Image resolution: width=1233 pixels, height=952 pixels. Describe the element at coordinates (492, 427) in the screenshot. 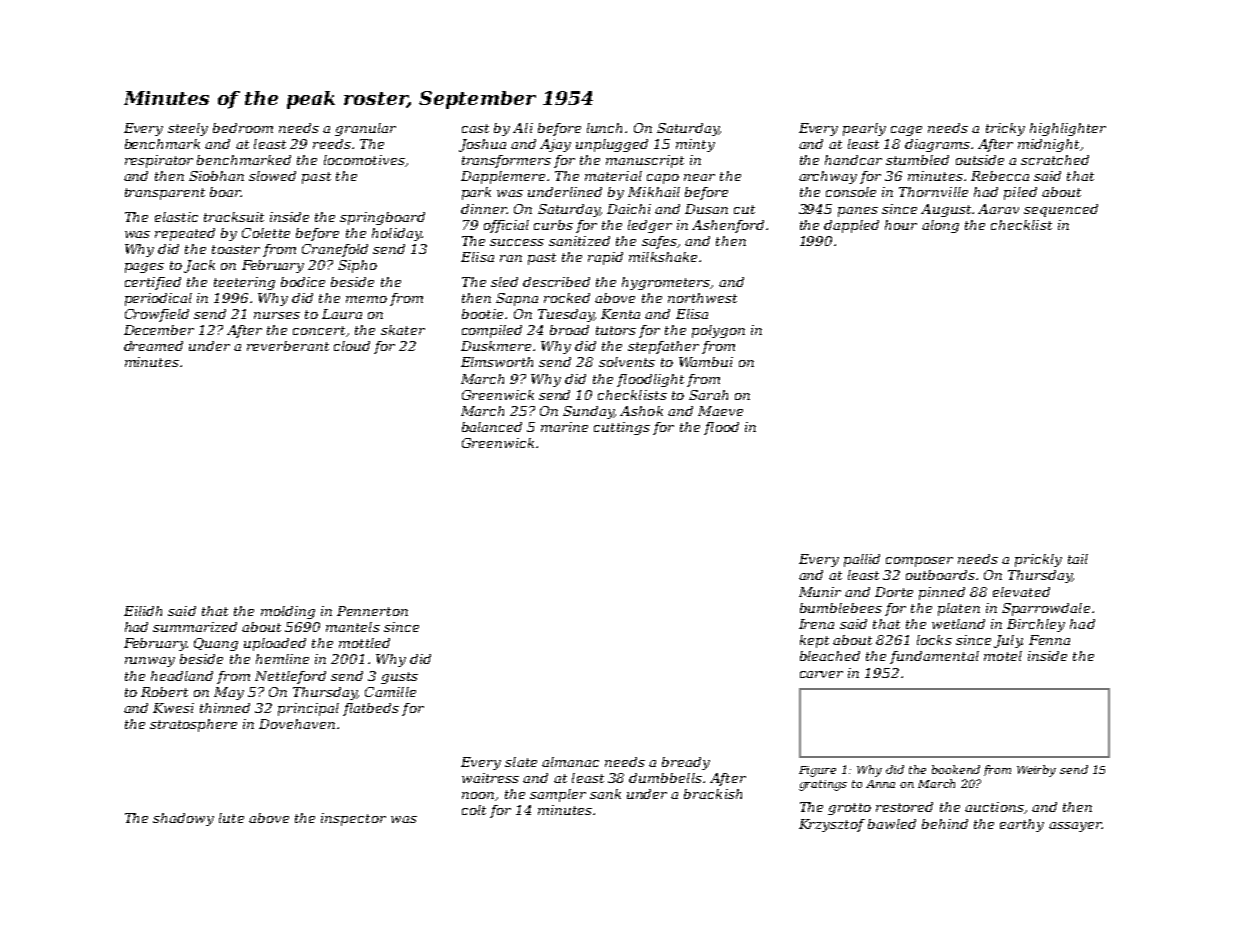

I see `balanced` at that location.
